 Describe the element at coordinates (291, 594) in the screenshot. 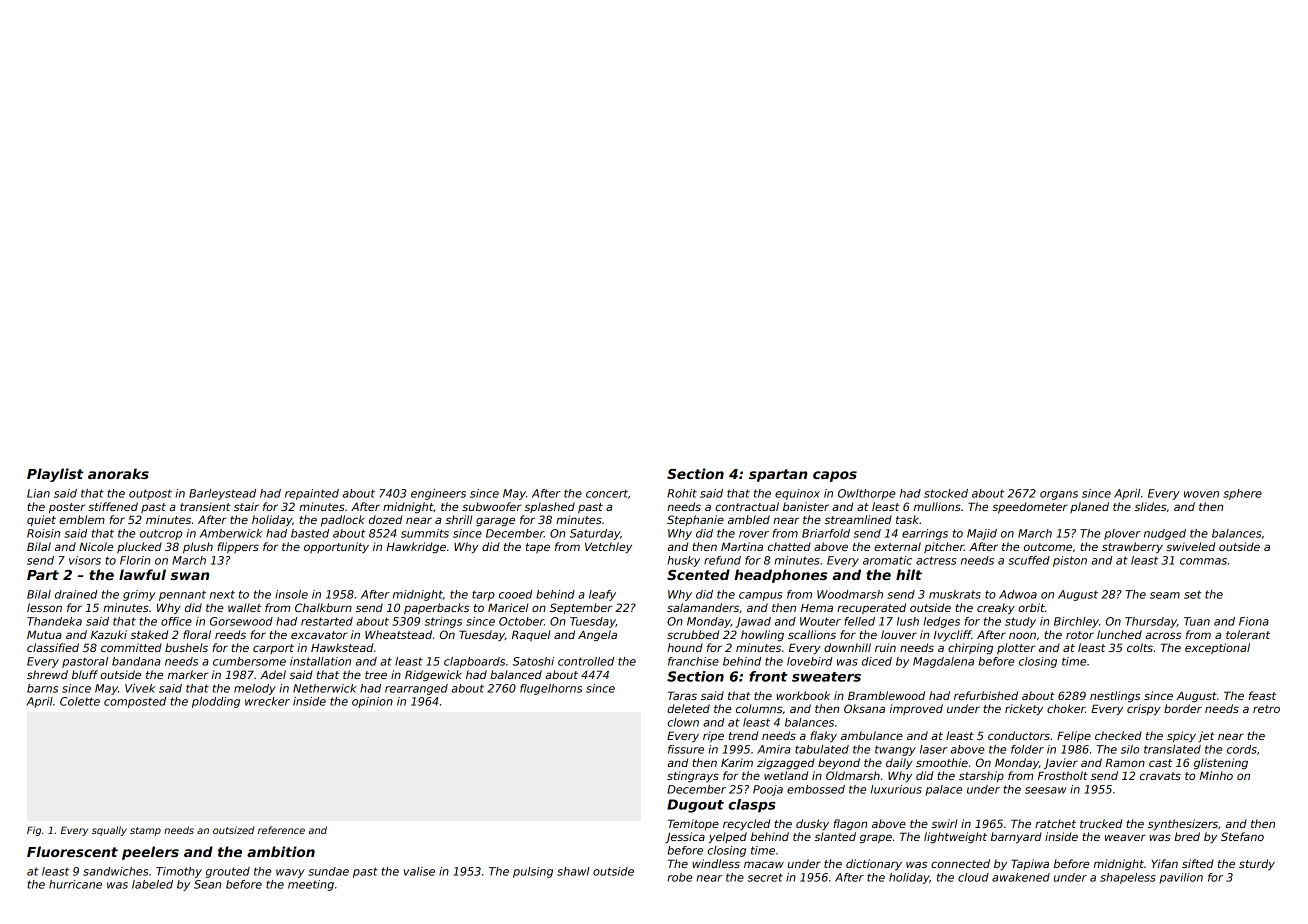

I see `insole` at that location.
